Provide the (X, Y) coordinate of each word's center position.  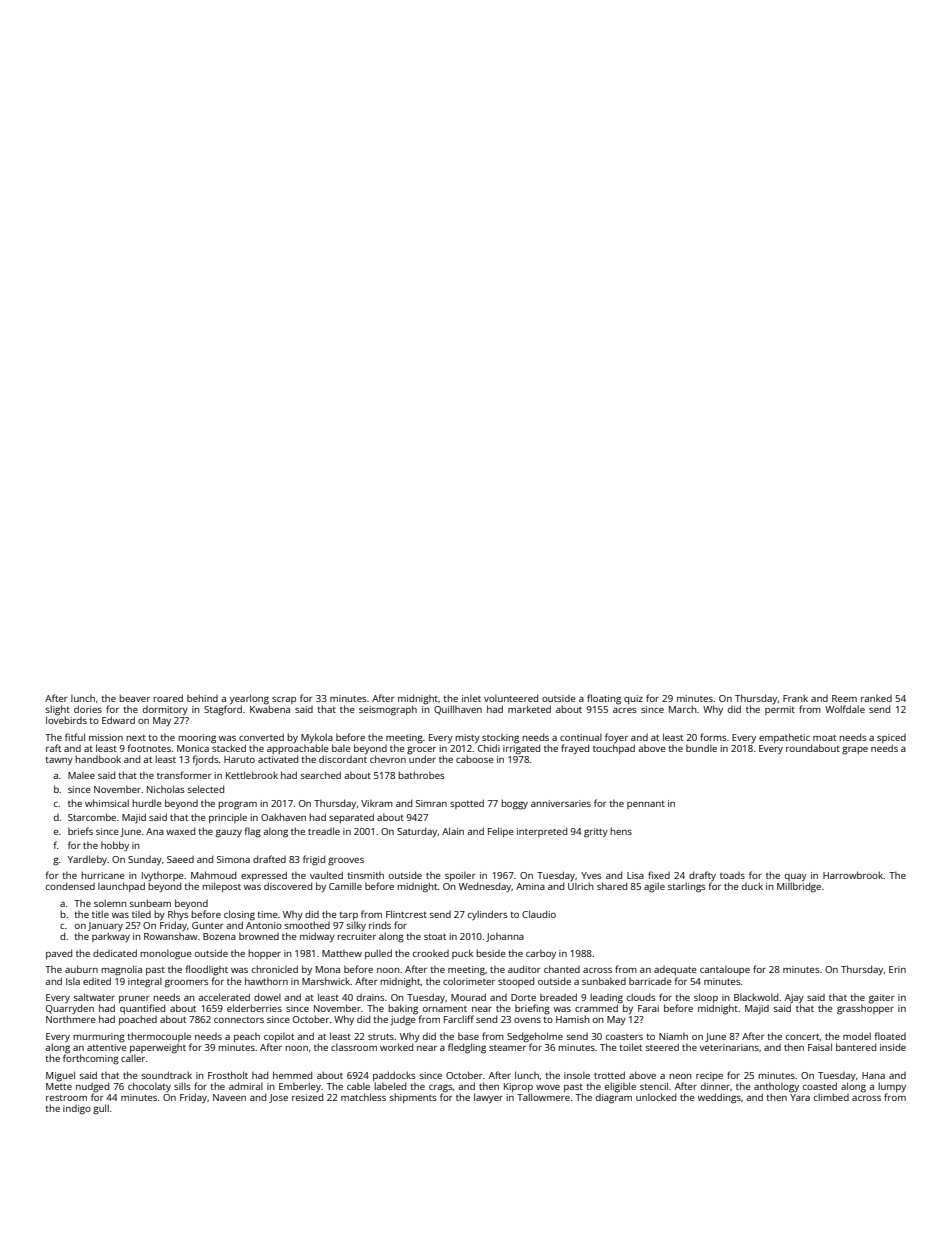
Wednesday (485, 887)
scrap (284, 700)
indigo (77, 1110)
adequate (675, 970)
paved (59, 954)
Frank (795, 698)
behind (202, 698)
